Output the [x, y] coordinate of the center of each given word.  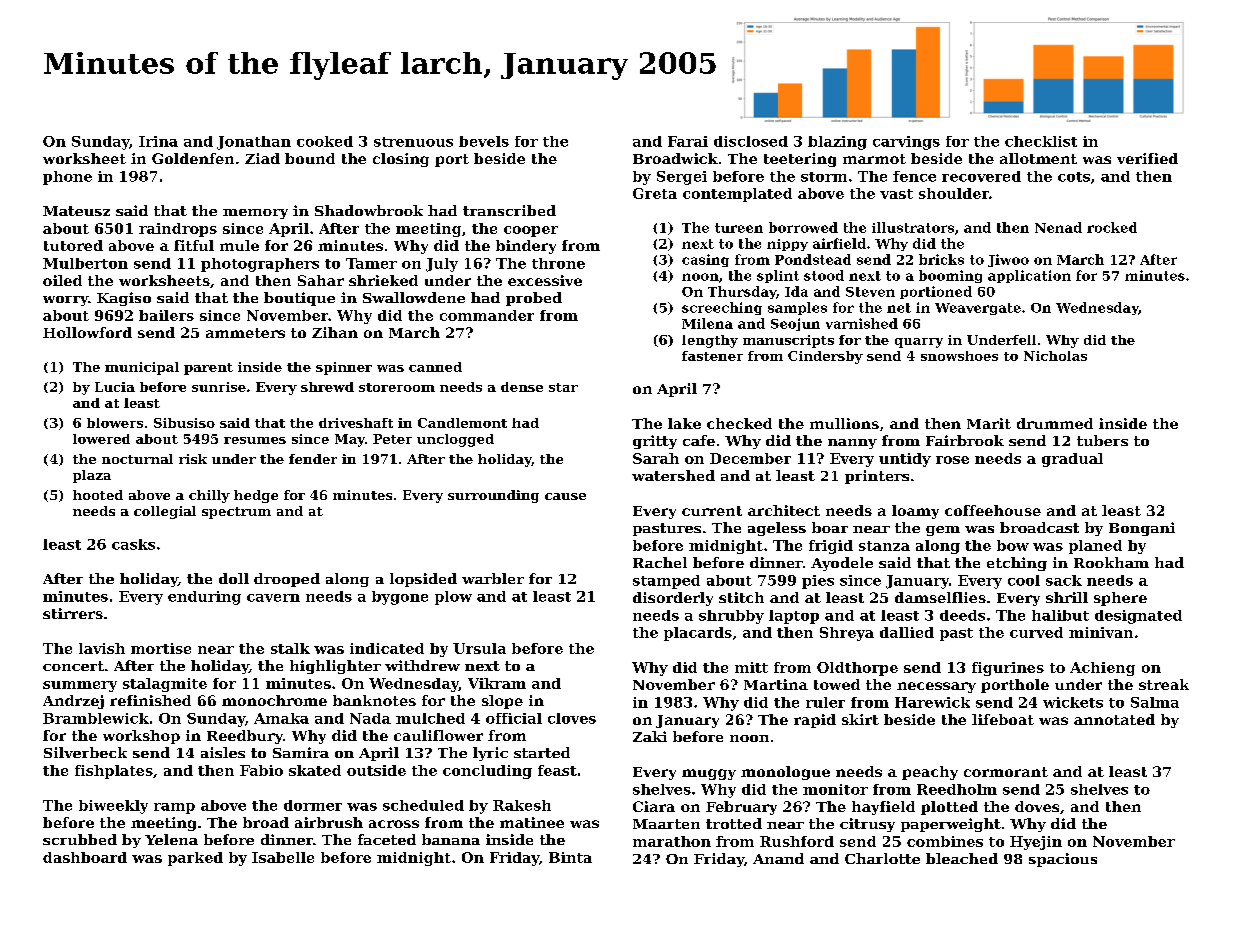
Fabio [261, 770]
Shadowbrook [369, 210]
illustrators [913, 227]
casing [705, 260]
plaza [92, 476]
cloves [572, 718]
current [712, 511]
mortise [161, 648]
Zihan [335, 332]
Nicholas [1055, 356]
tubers [1102, 440]
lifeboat [1003, 719]
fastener [712, 356]
